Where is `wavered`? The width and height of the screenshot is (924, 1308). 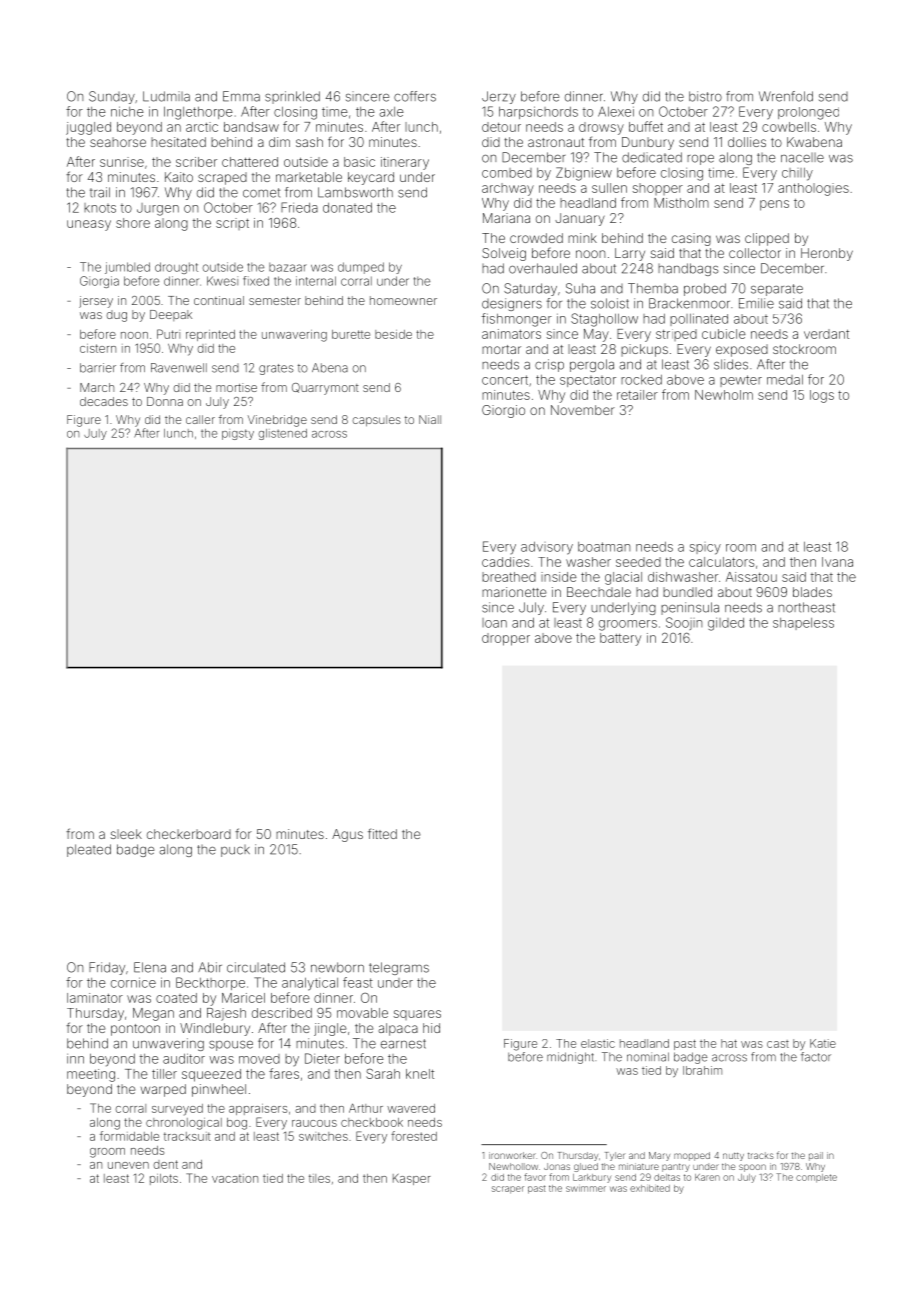 wavered is located at coordinates (411, 1108).
